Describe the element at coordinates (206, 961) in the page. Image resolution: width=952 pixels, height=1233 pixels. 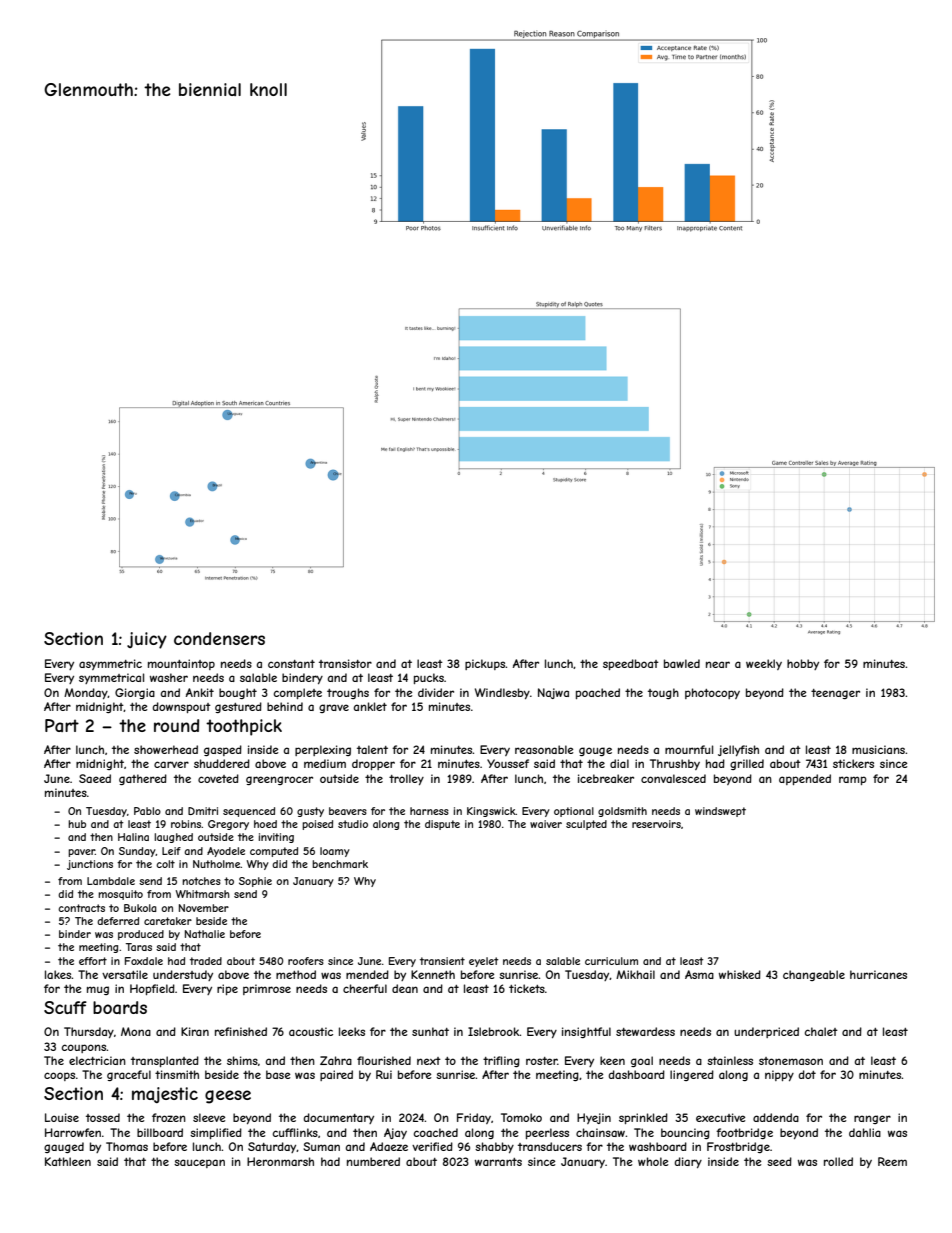
I see `traded` at that location.
